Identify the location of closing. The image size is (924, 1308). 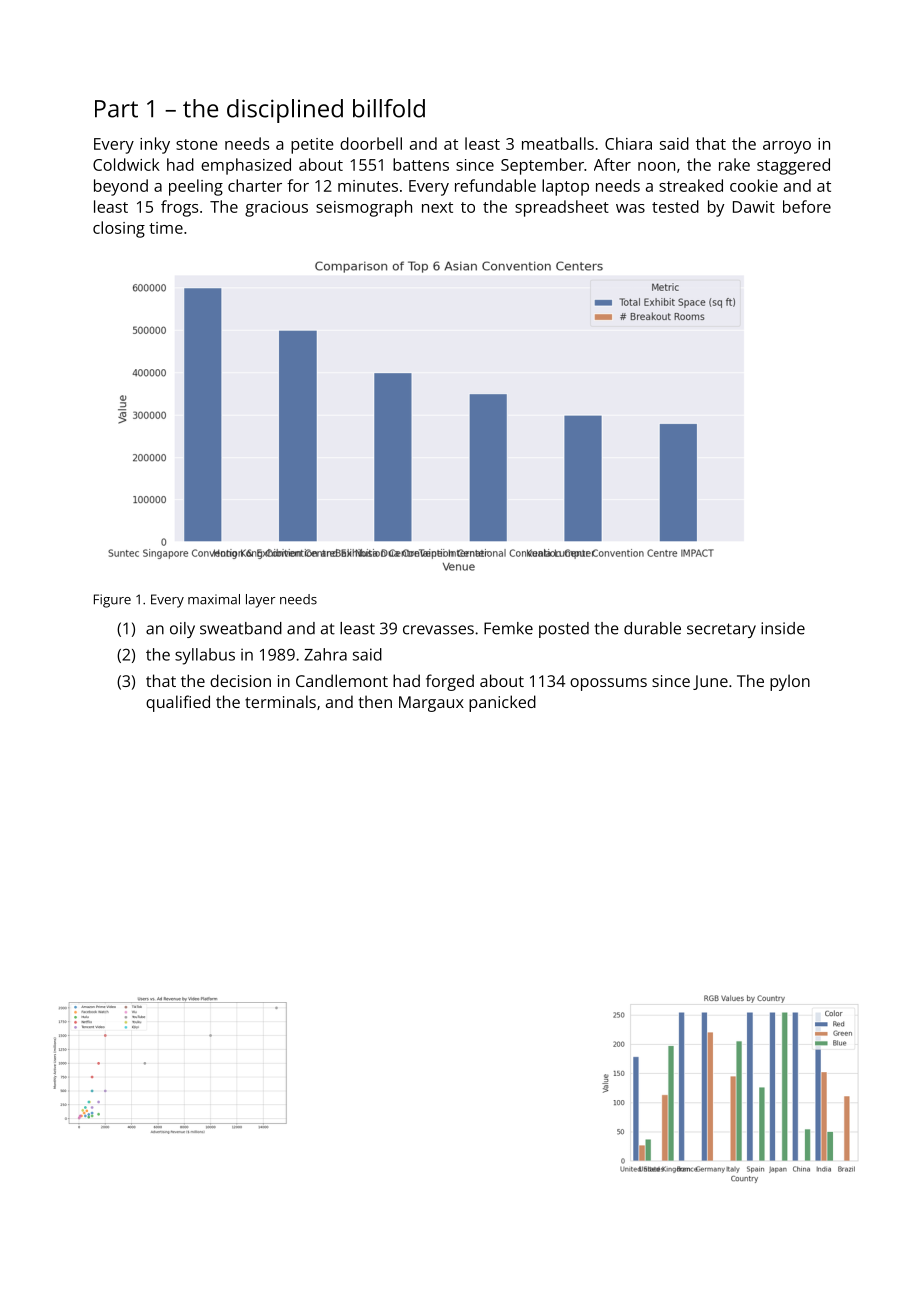
(119, 229).
